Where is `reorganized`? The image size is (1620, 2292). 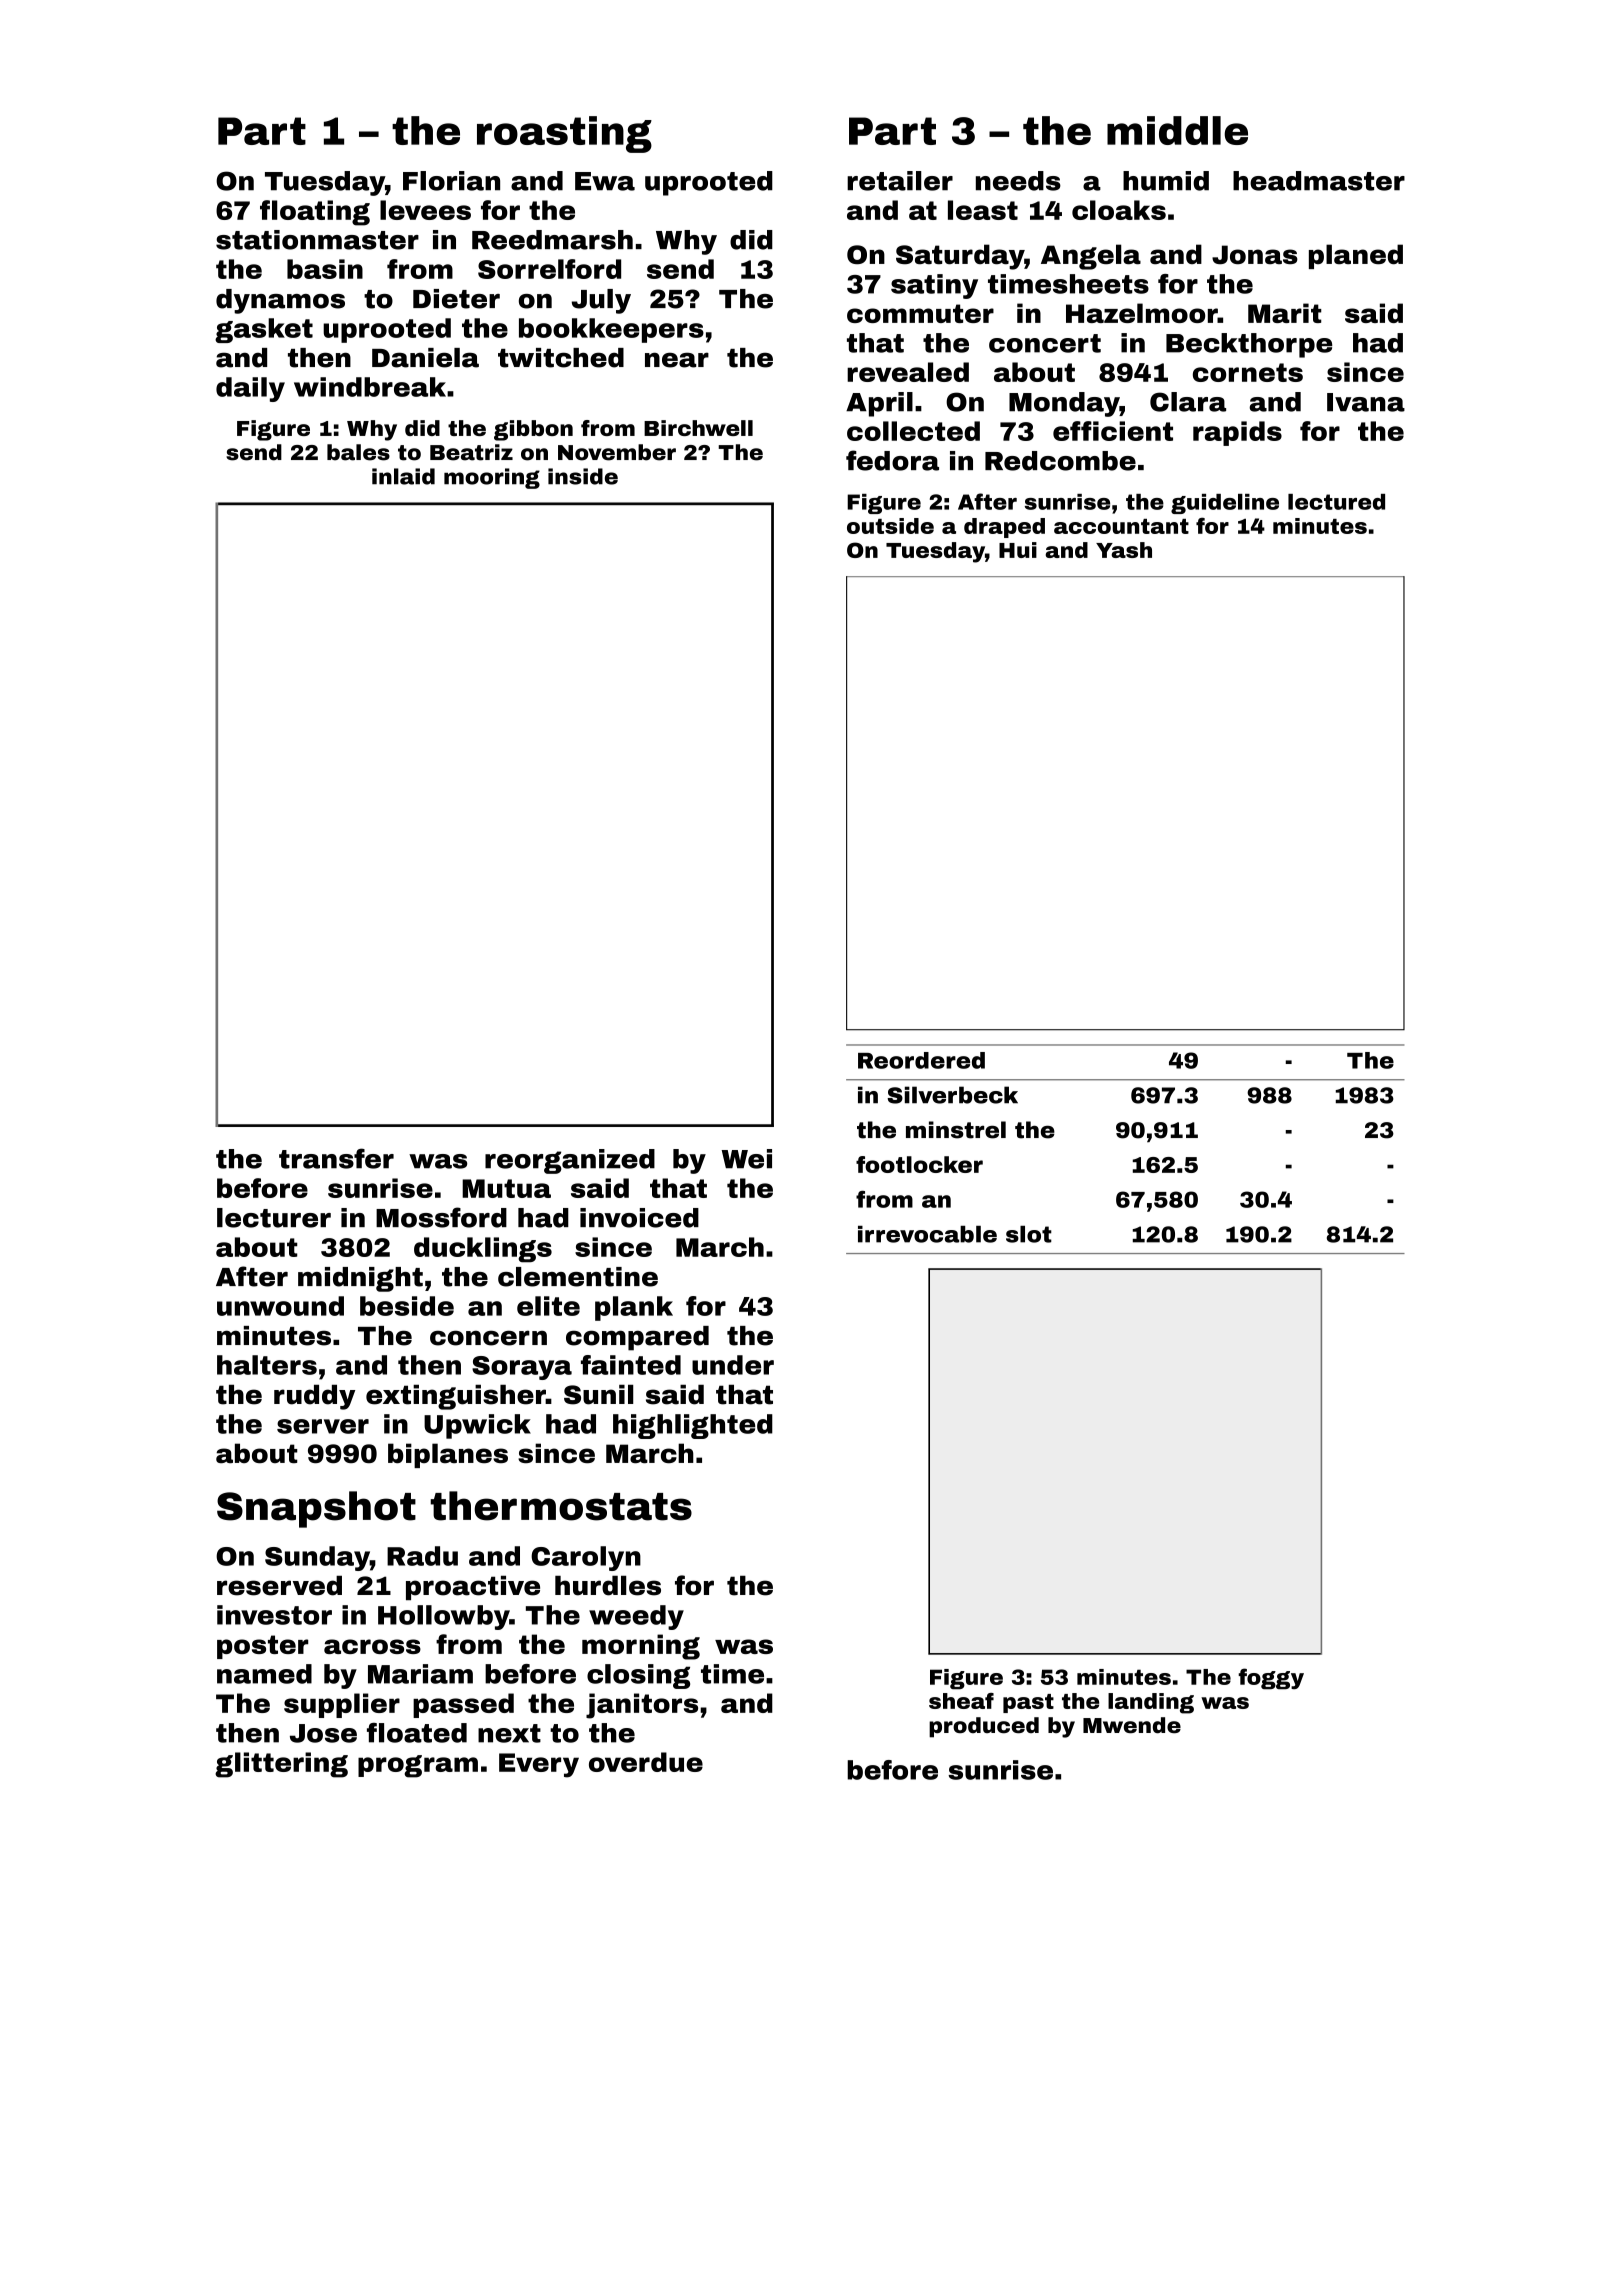
reorganized is located at coordinates (570, 1161).
